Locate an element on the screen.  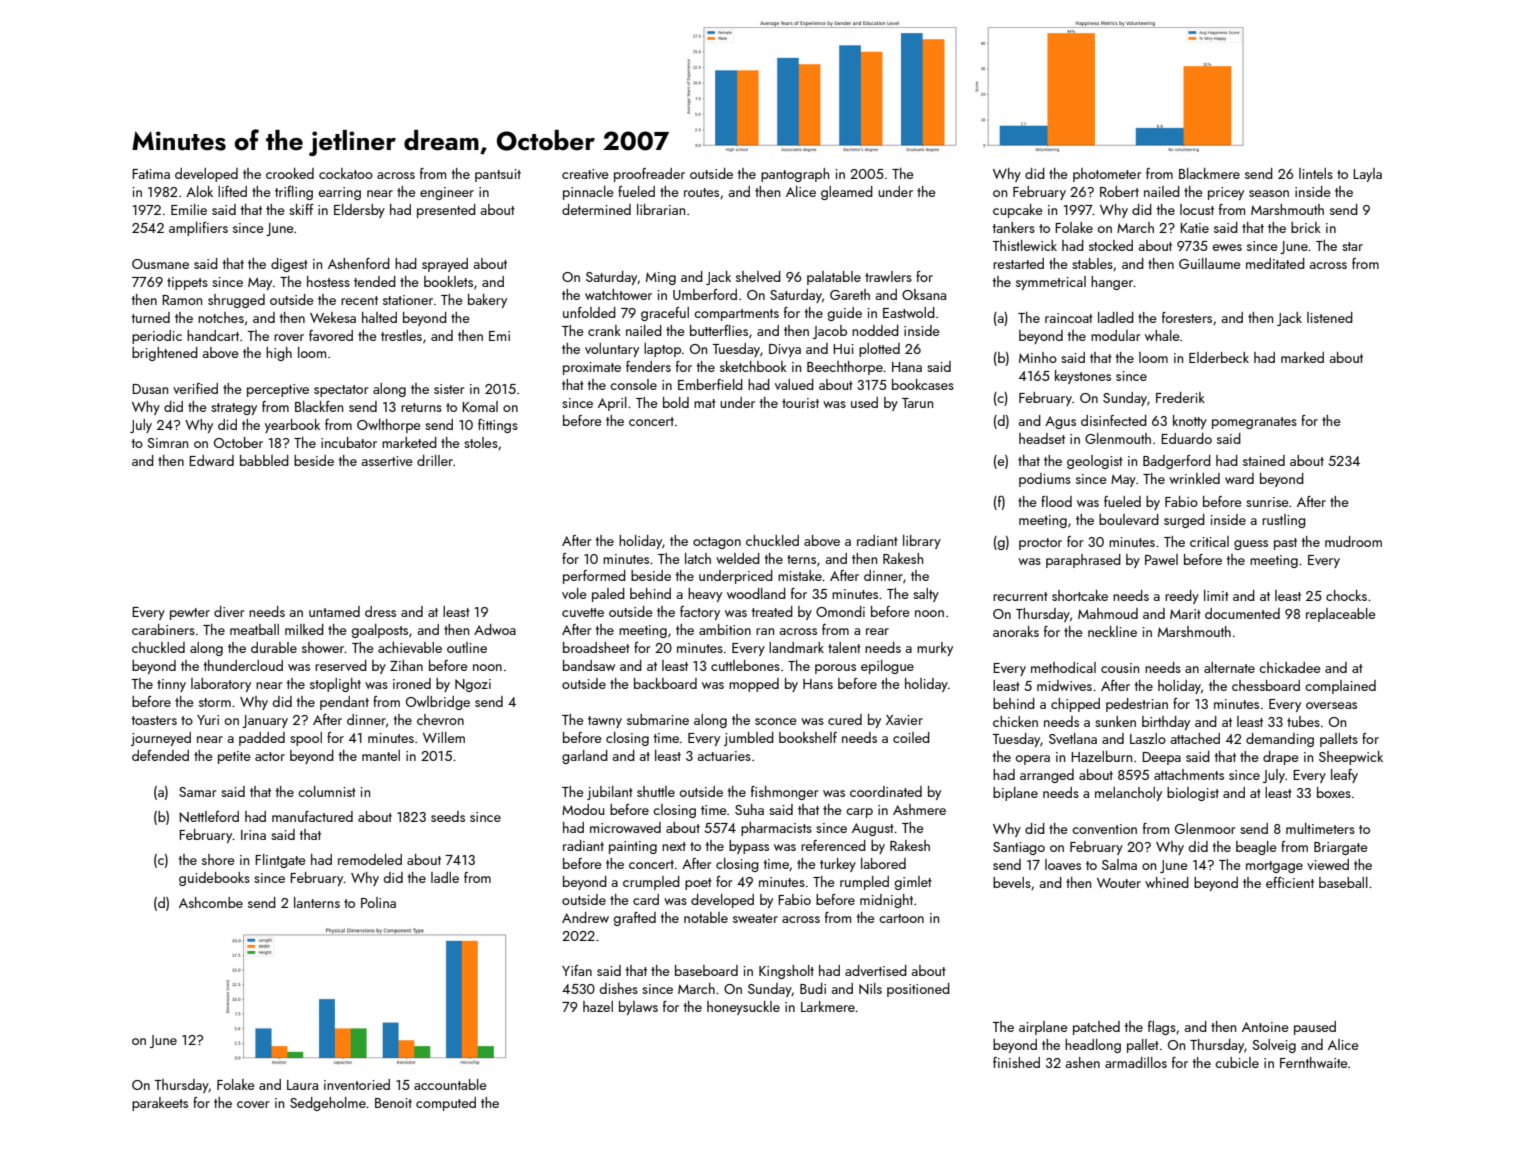
cousin is located at coordinates (1120, 668).
